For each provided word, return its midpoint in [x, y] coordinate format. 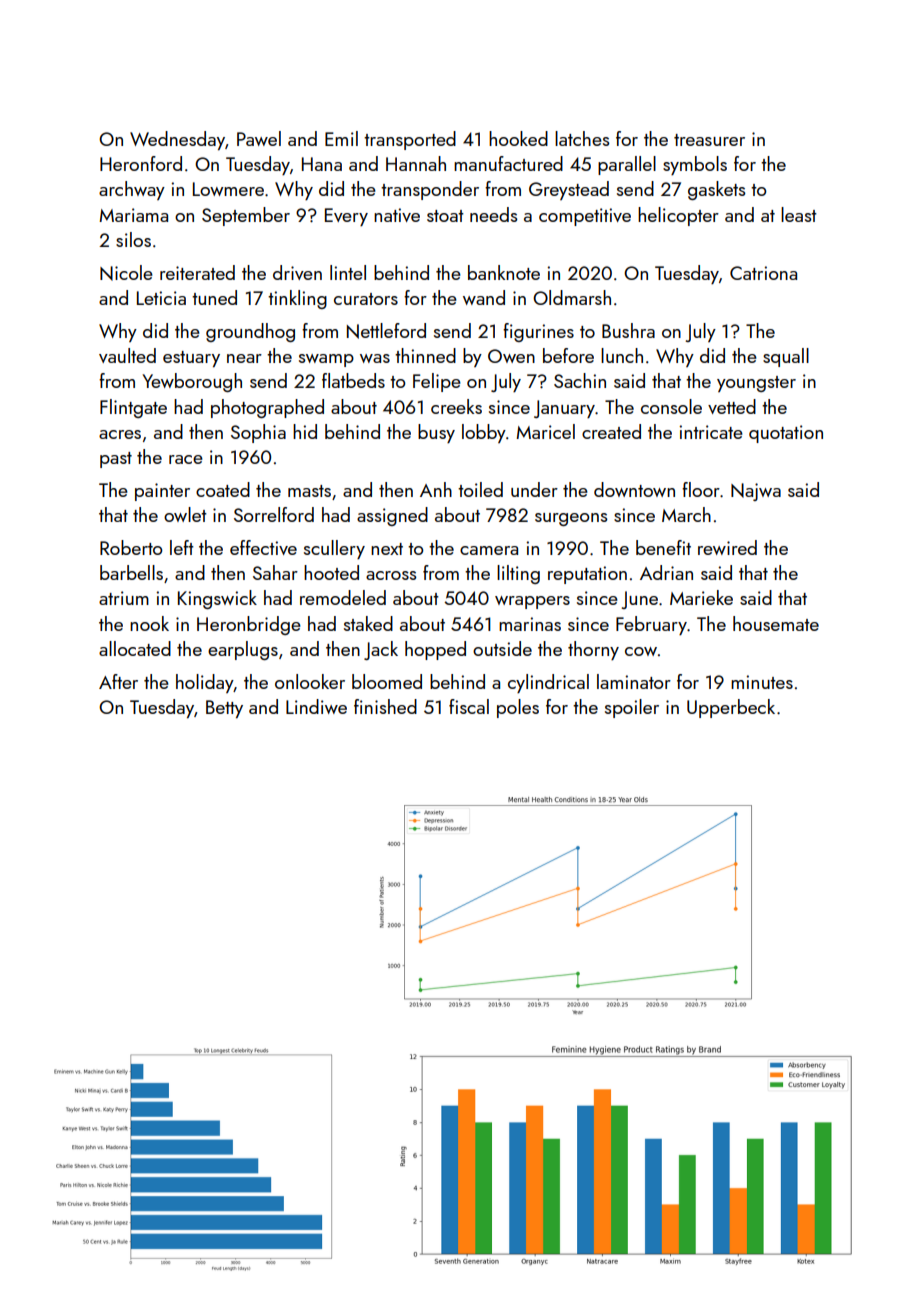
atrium [124, 598]
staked [368, 623]
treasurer [709, 140]
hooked [518, 138]
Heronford [141, 163]
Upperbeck [731, 708]
